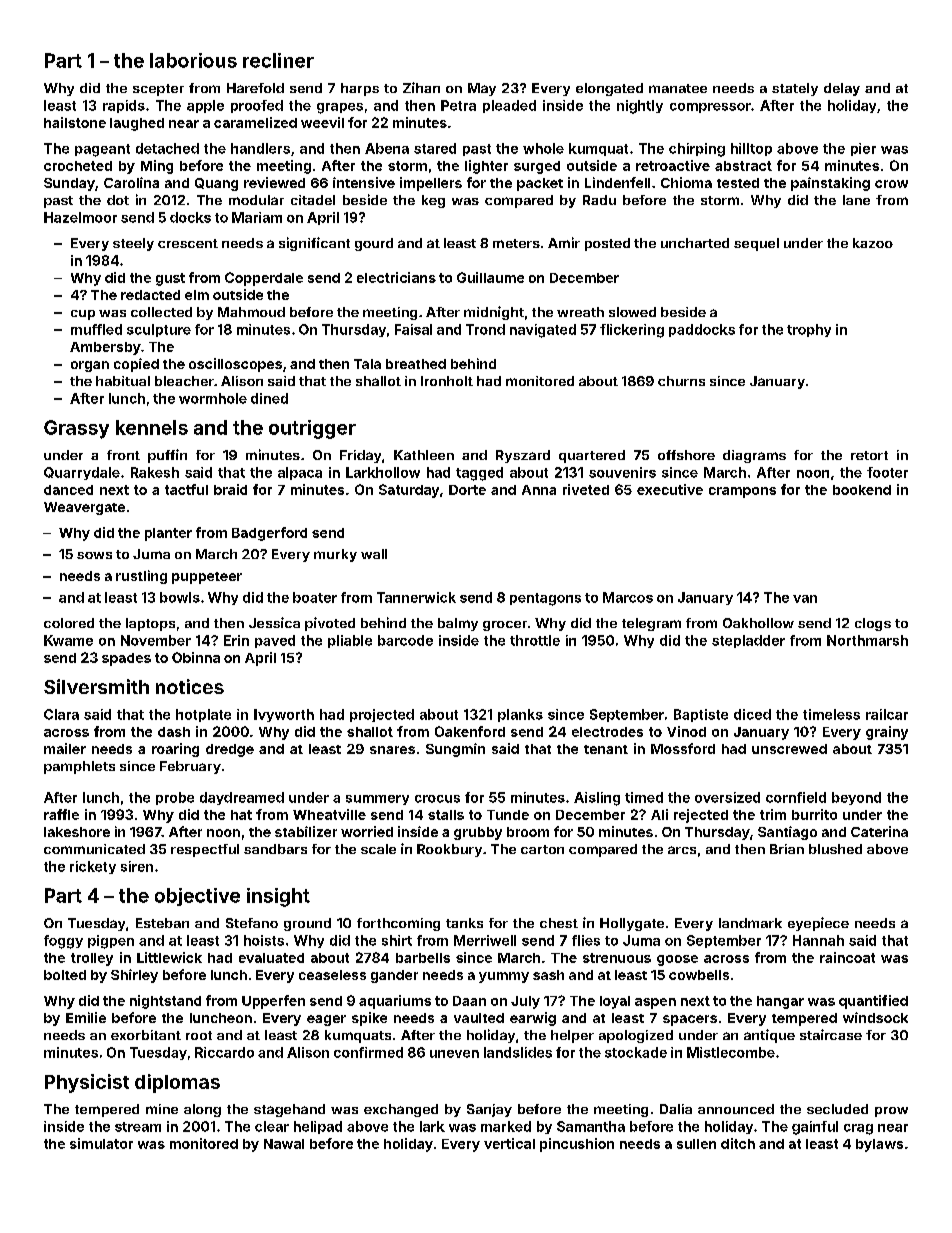 Image resolution: width=952 pixels, height=1233 pixels. Describe the element at coordinates (101, 1143) in the screenshot. I see `simulator` at that location.
